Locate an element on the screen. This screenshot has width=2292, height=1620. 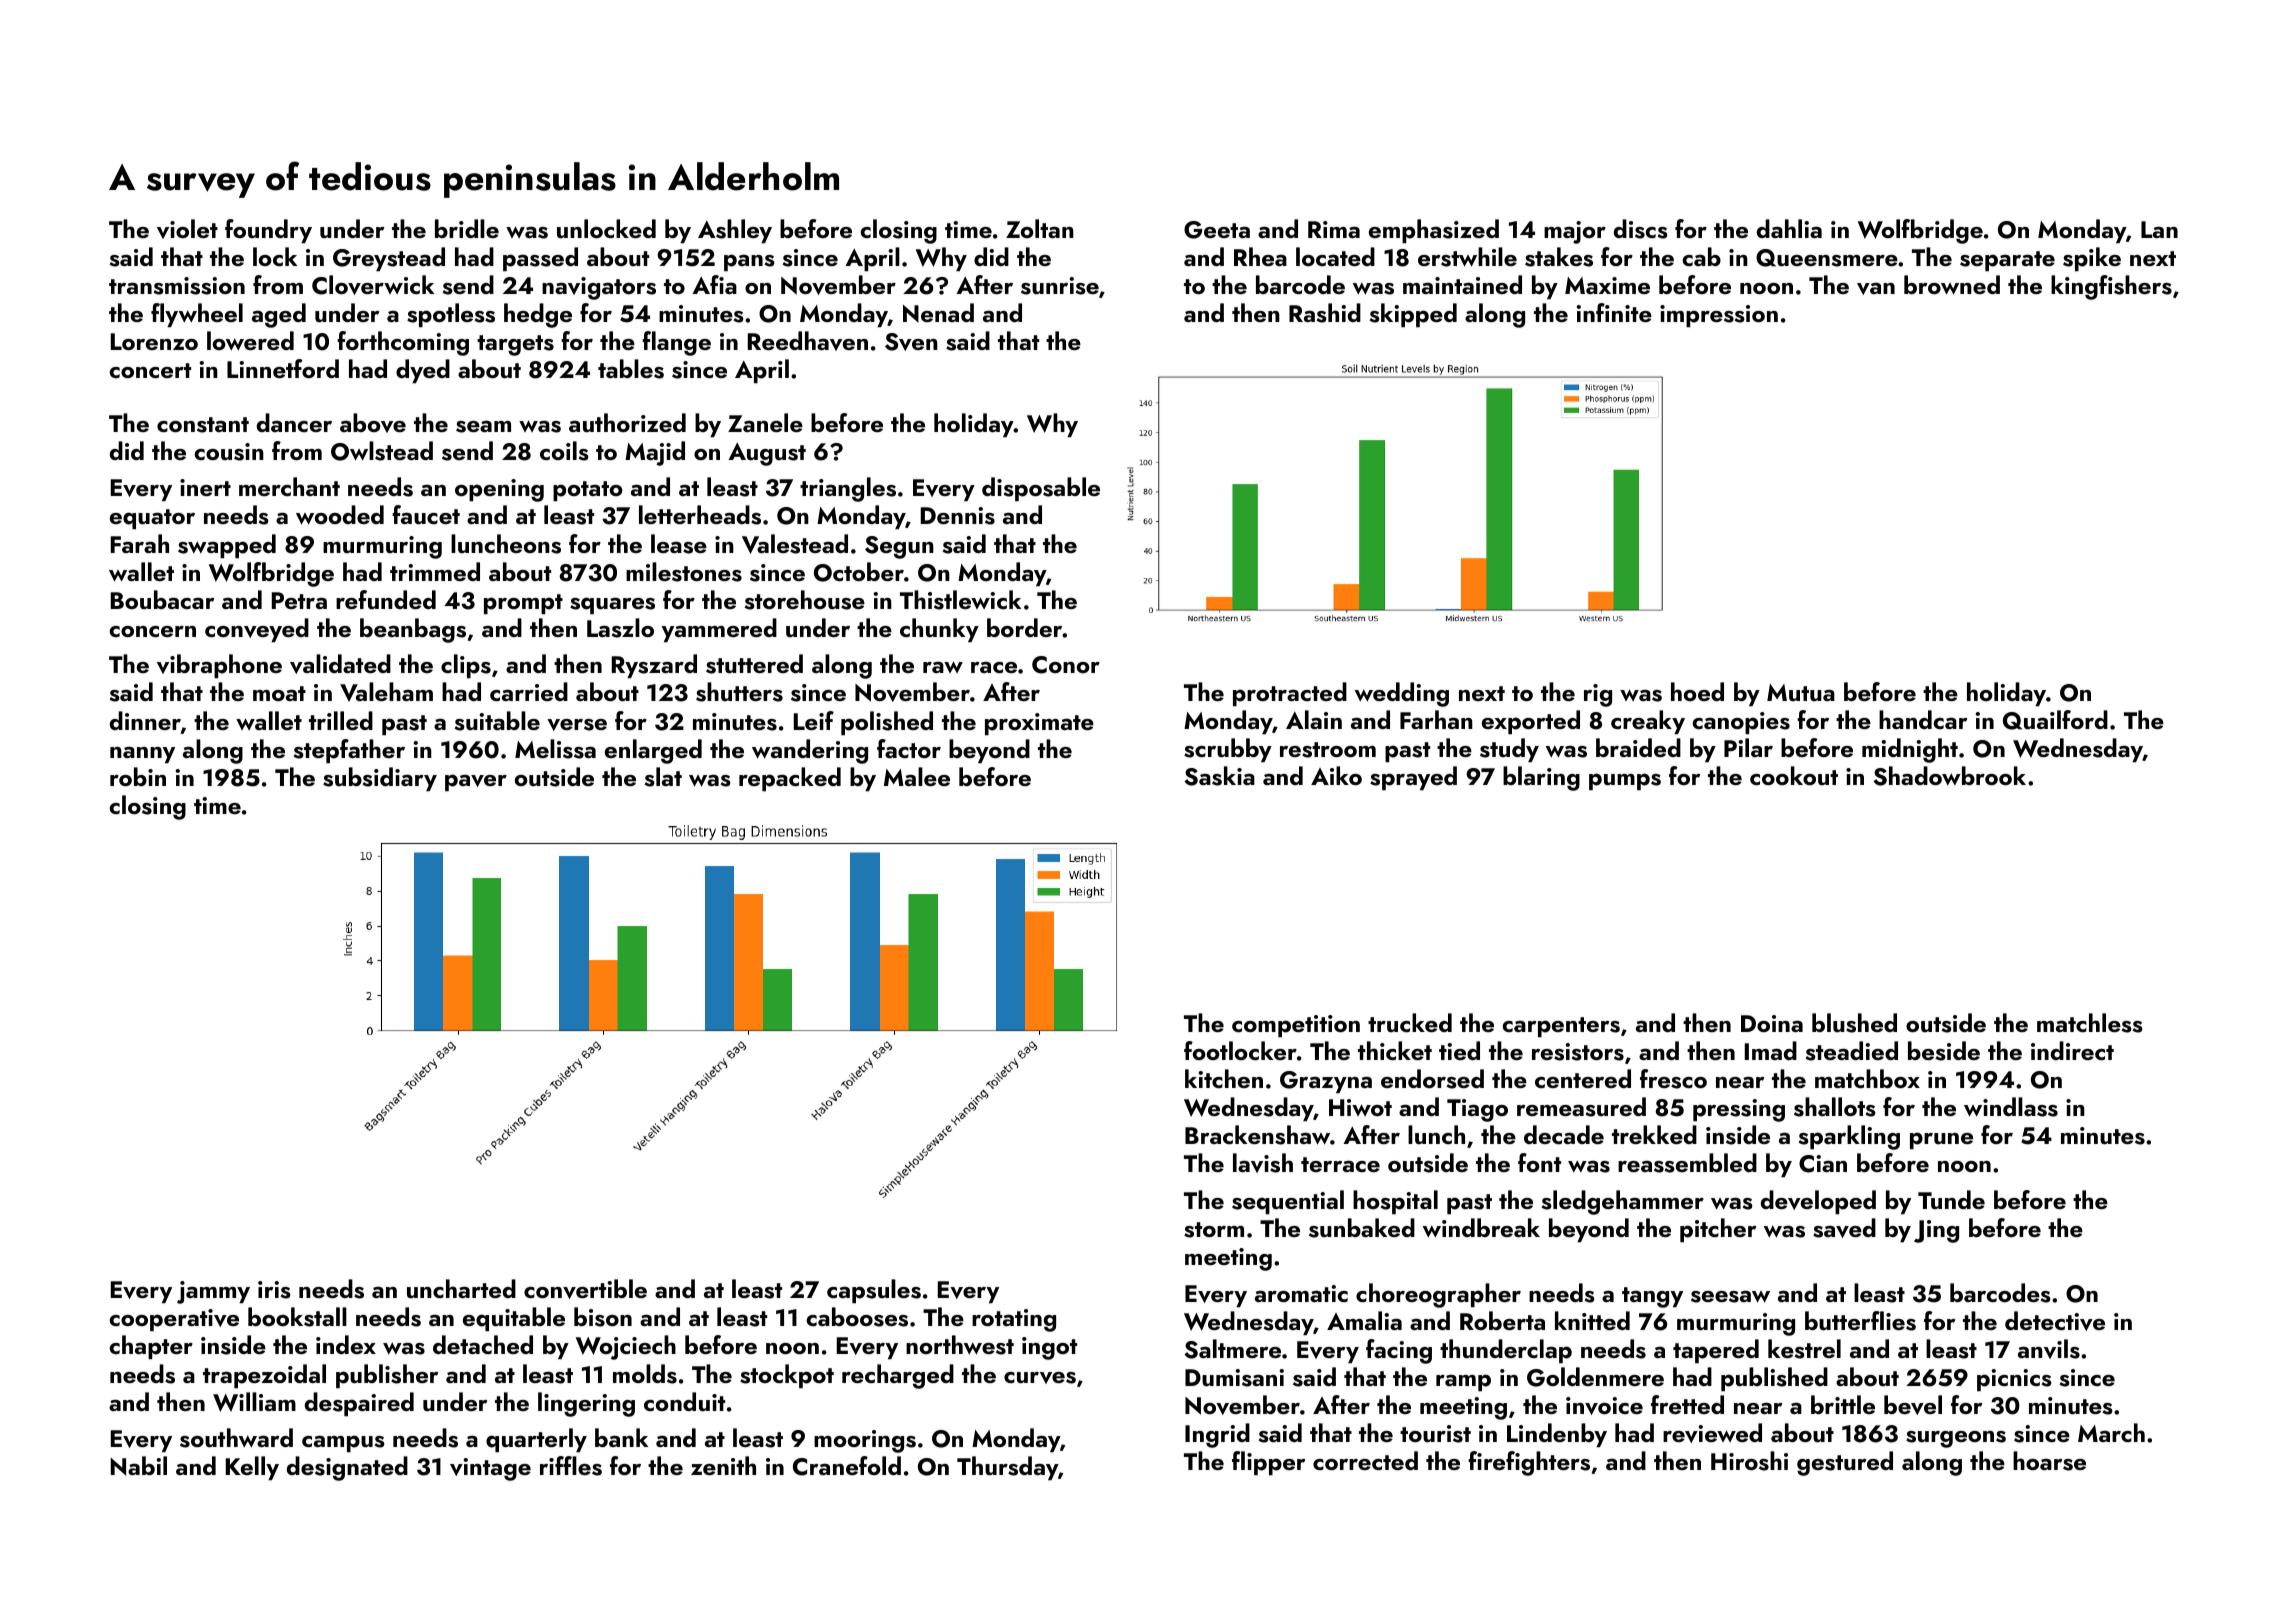
faucet is located at coordinates (426, 515).
